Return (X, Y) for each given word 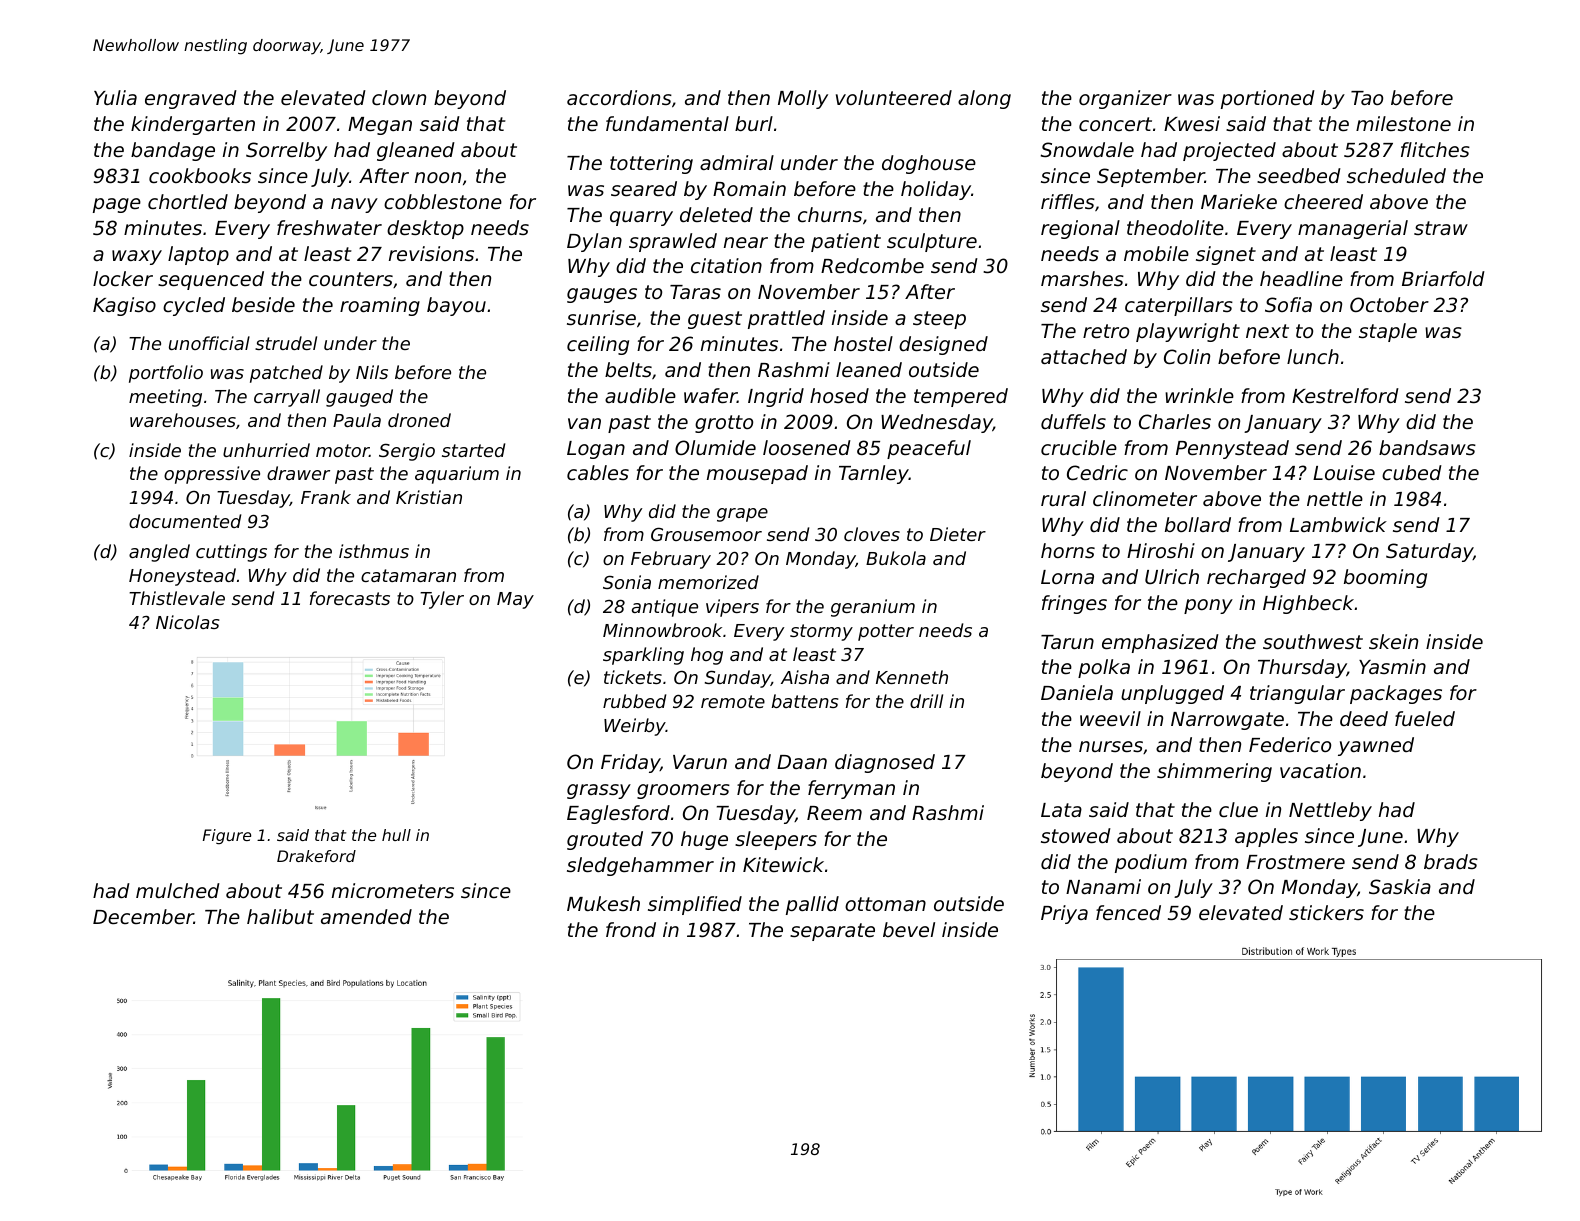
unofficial (209, 343)
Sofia (1288, 304)
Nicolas (187, 622)
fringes (1074, 604)
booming (1385, 578)
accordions (619, 97)
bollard (1198, 524)
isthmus (374, 551)
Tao (1367, 98)
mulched (178, 890)
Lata (1061, 810)
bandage (173, 151)
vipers (732, 608)
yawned (1376, 746)
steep (939, 320)
